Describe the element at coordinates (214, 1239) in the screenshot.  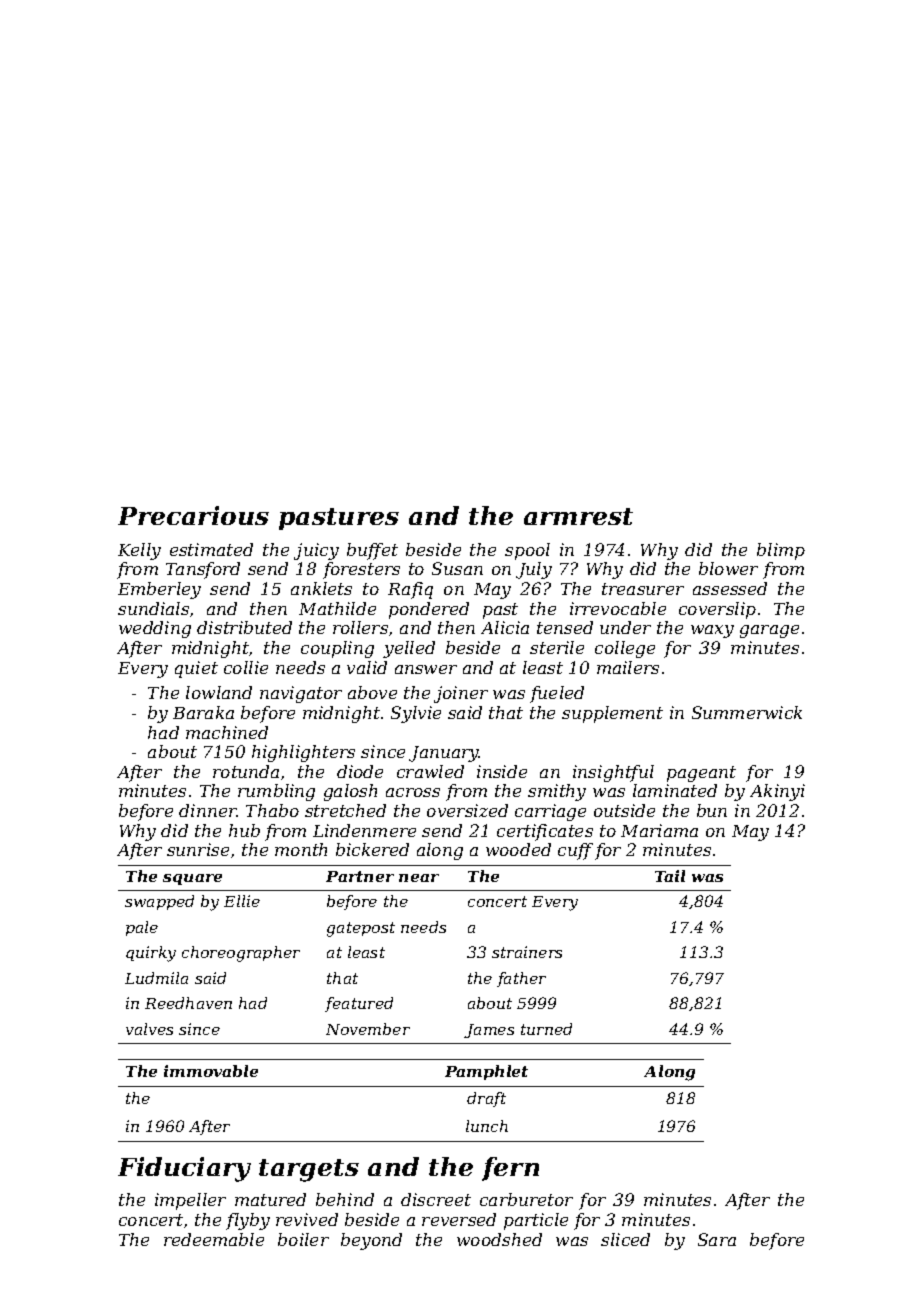
I see `redeemable` at that location.
